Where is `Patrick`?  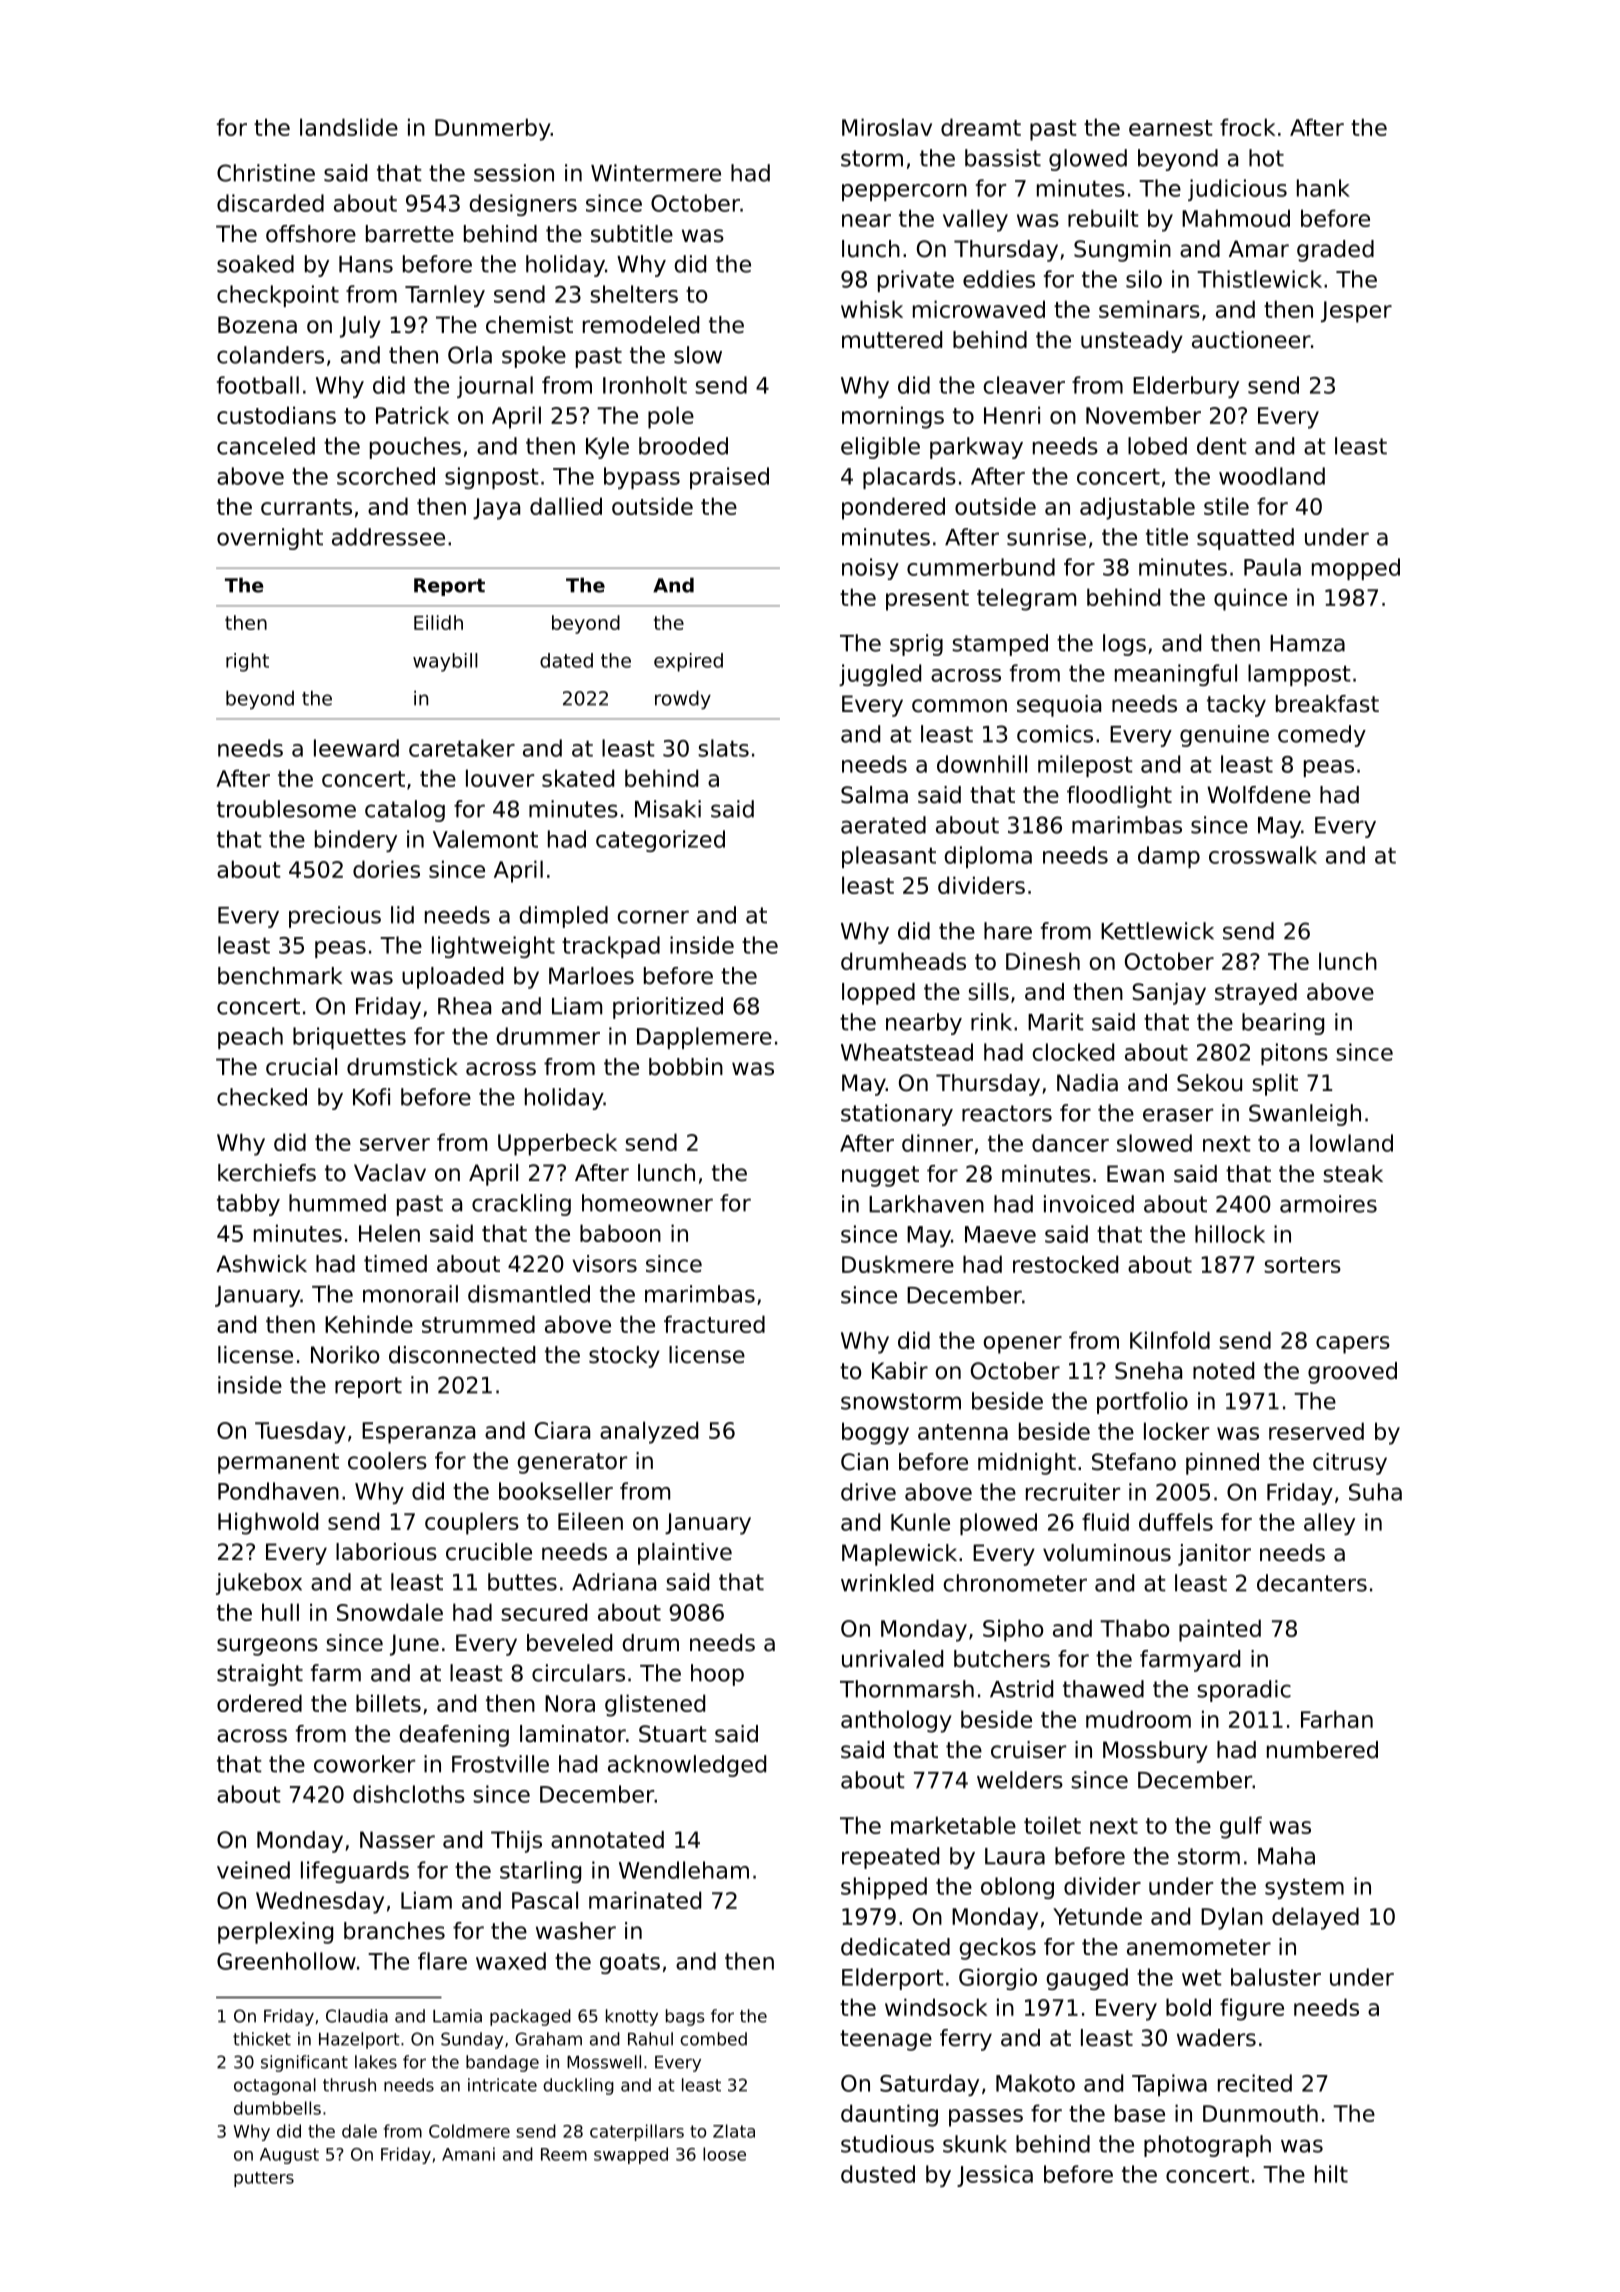
Patrick is located at coordinates (412, 415).
